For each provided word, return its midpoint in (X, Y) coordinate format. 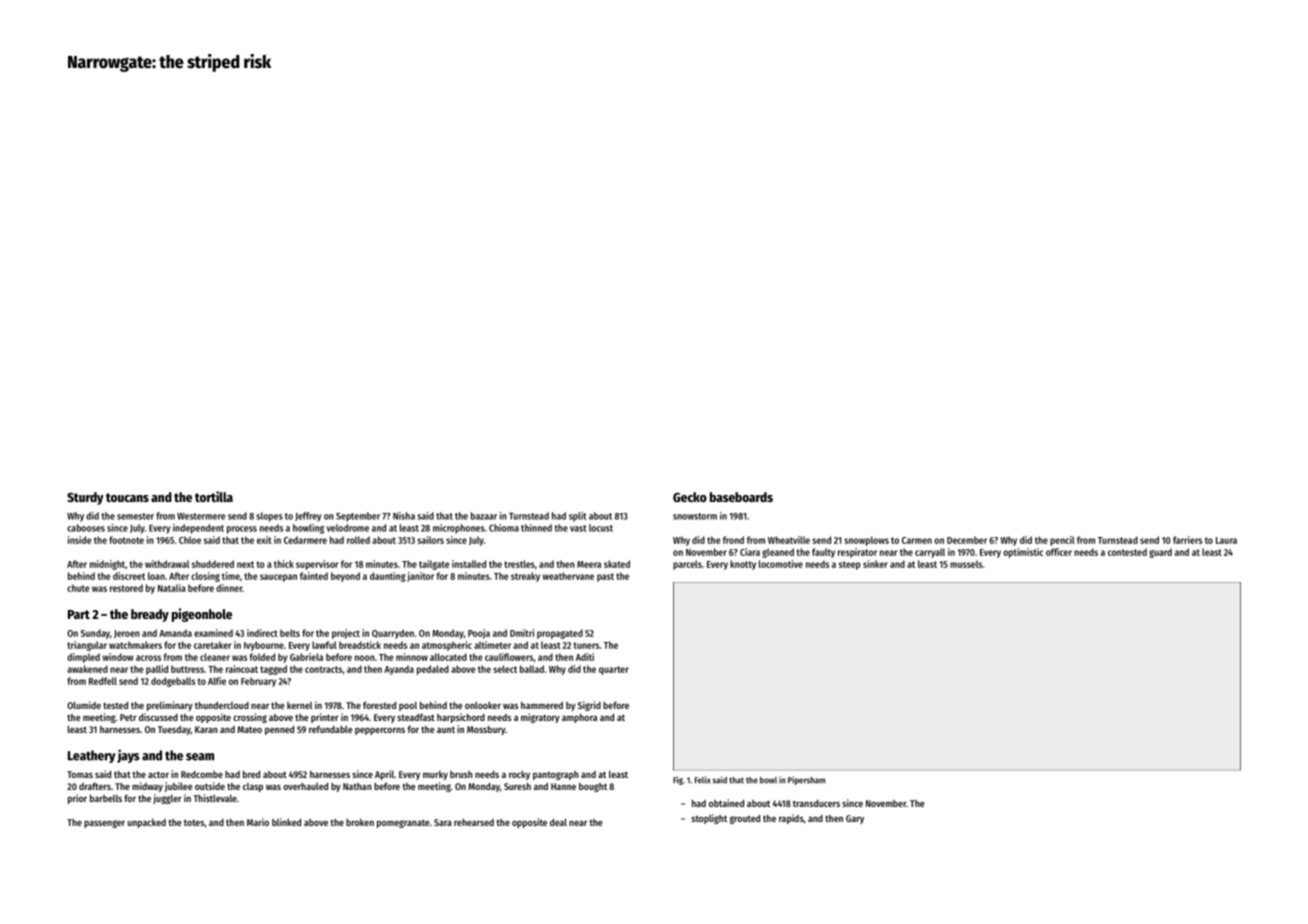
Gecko (690, 497)
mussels (966, 564)
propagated (560, 634)
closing (205, 577)
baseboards (741, 497)
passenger (104, 824)
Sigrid (589, 706)
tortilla (214, 496)
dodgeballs (173, 682)
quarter (614, 670)
